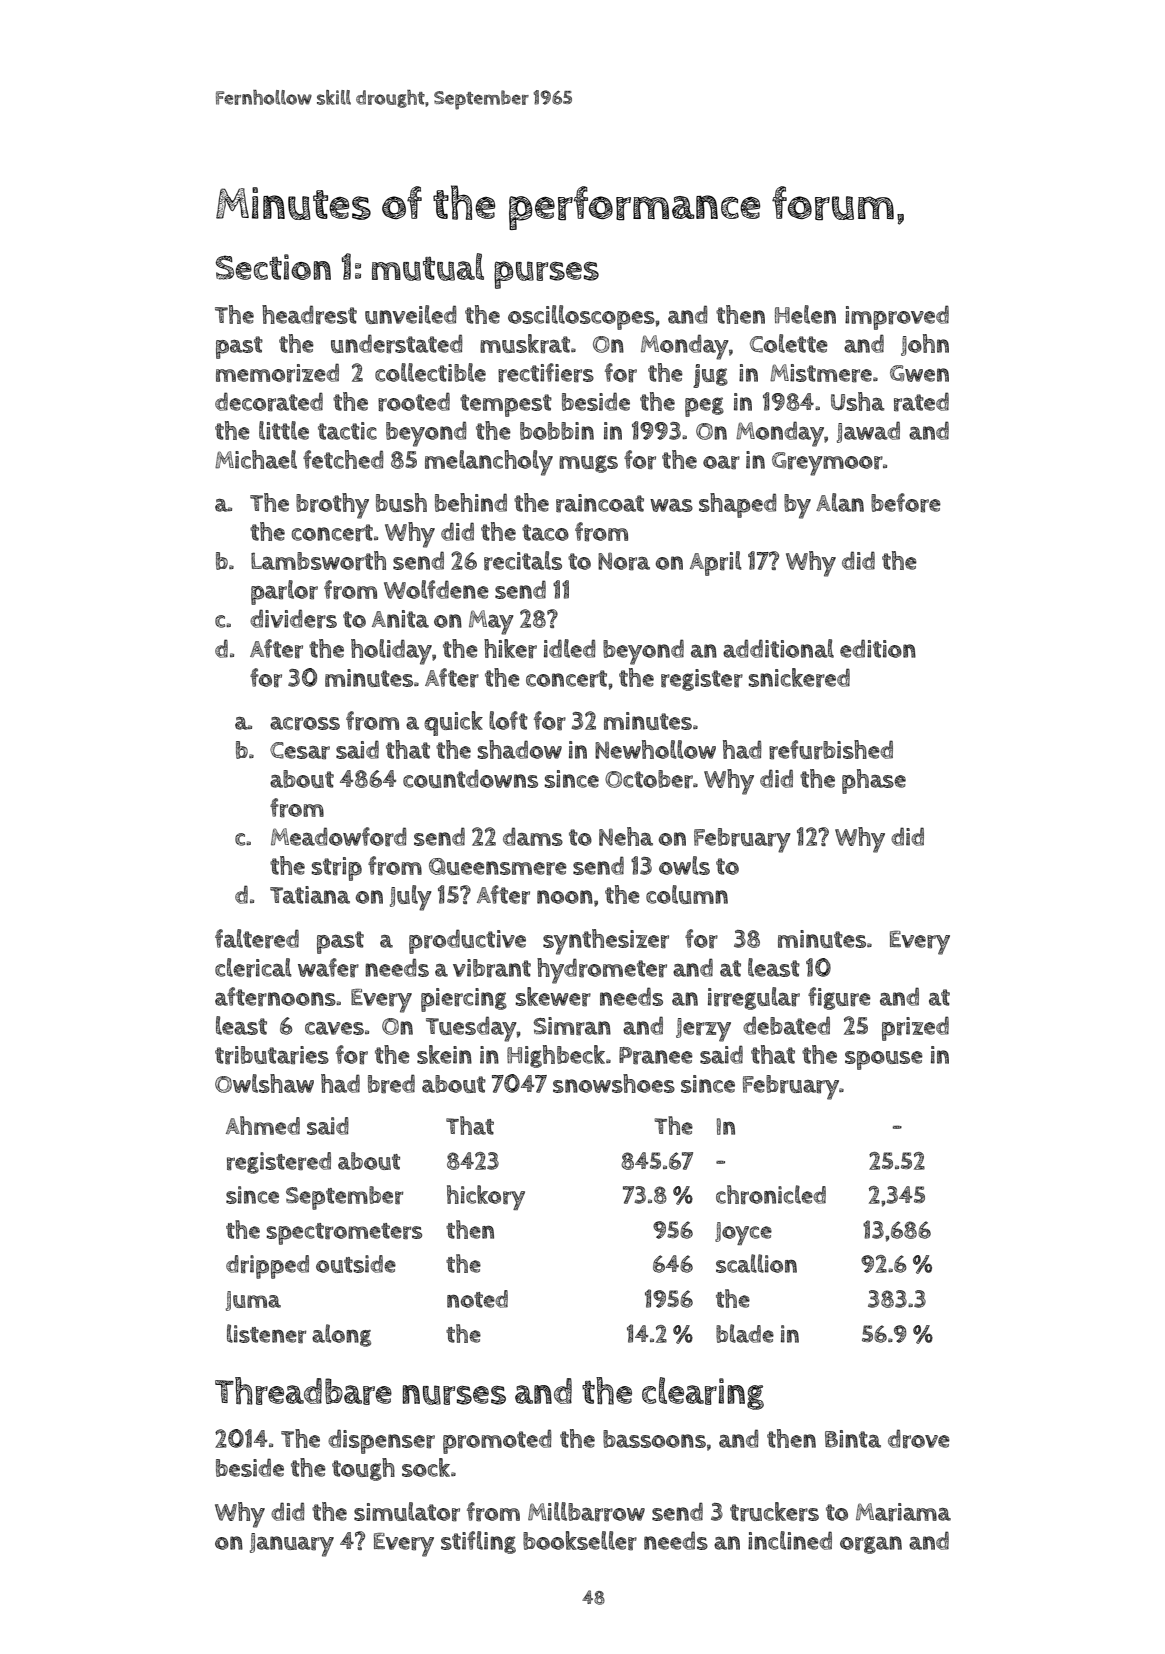  Describe the element at coordinates (878, 648) in the screenshot. I see `edition` at that location.
